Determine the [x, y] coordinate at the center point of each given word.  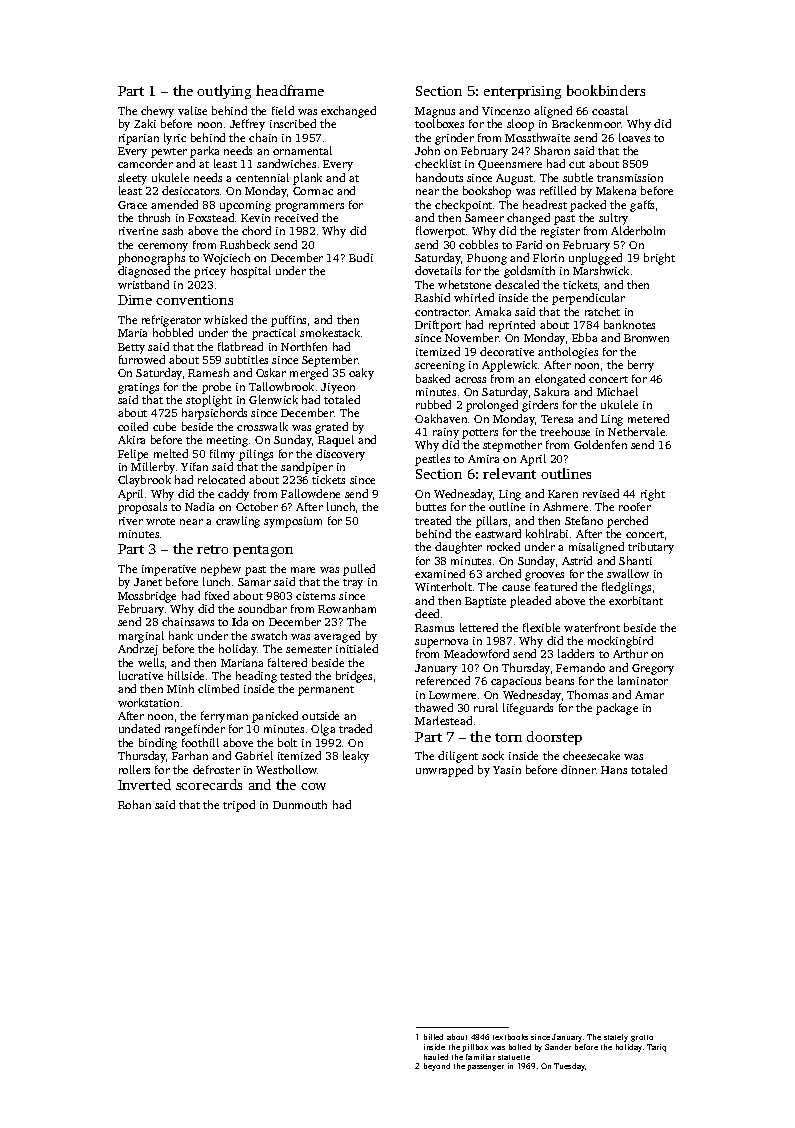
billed [433, 1037]
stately [616, 1038]
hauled [436, 1057]
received [296, 217]
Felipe [133, 455]
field [283, 110]
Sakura [551, 391]
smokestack [330, 332]
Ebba [584, 337]
